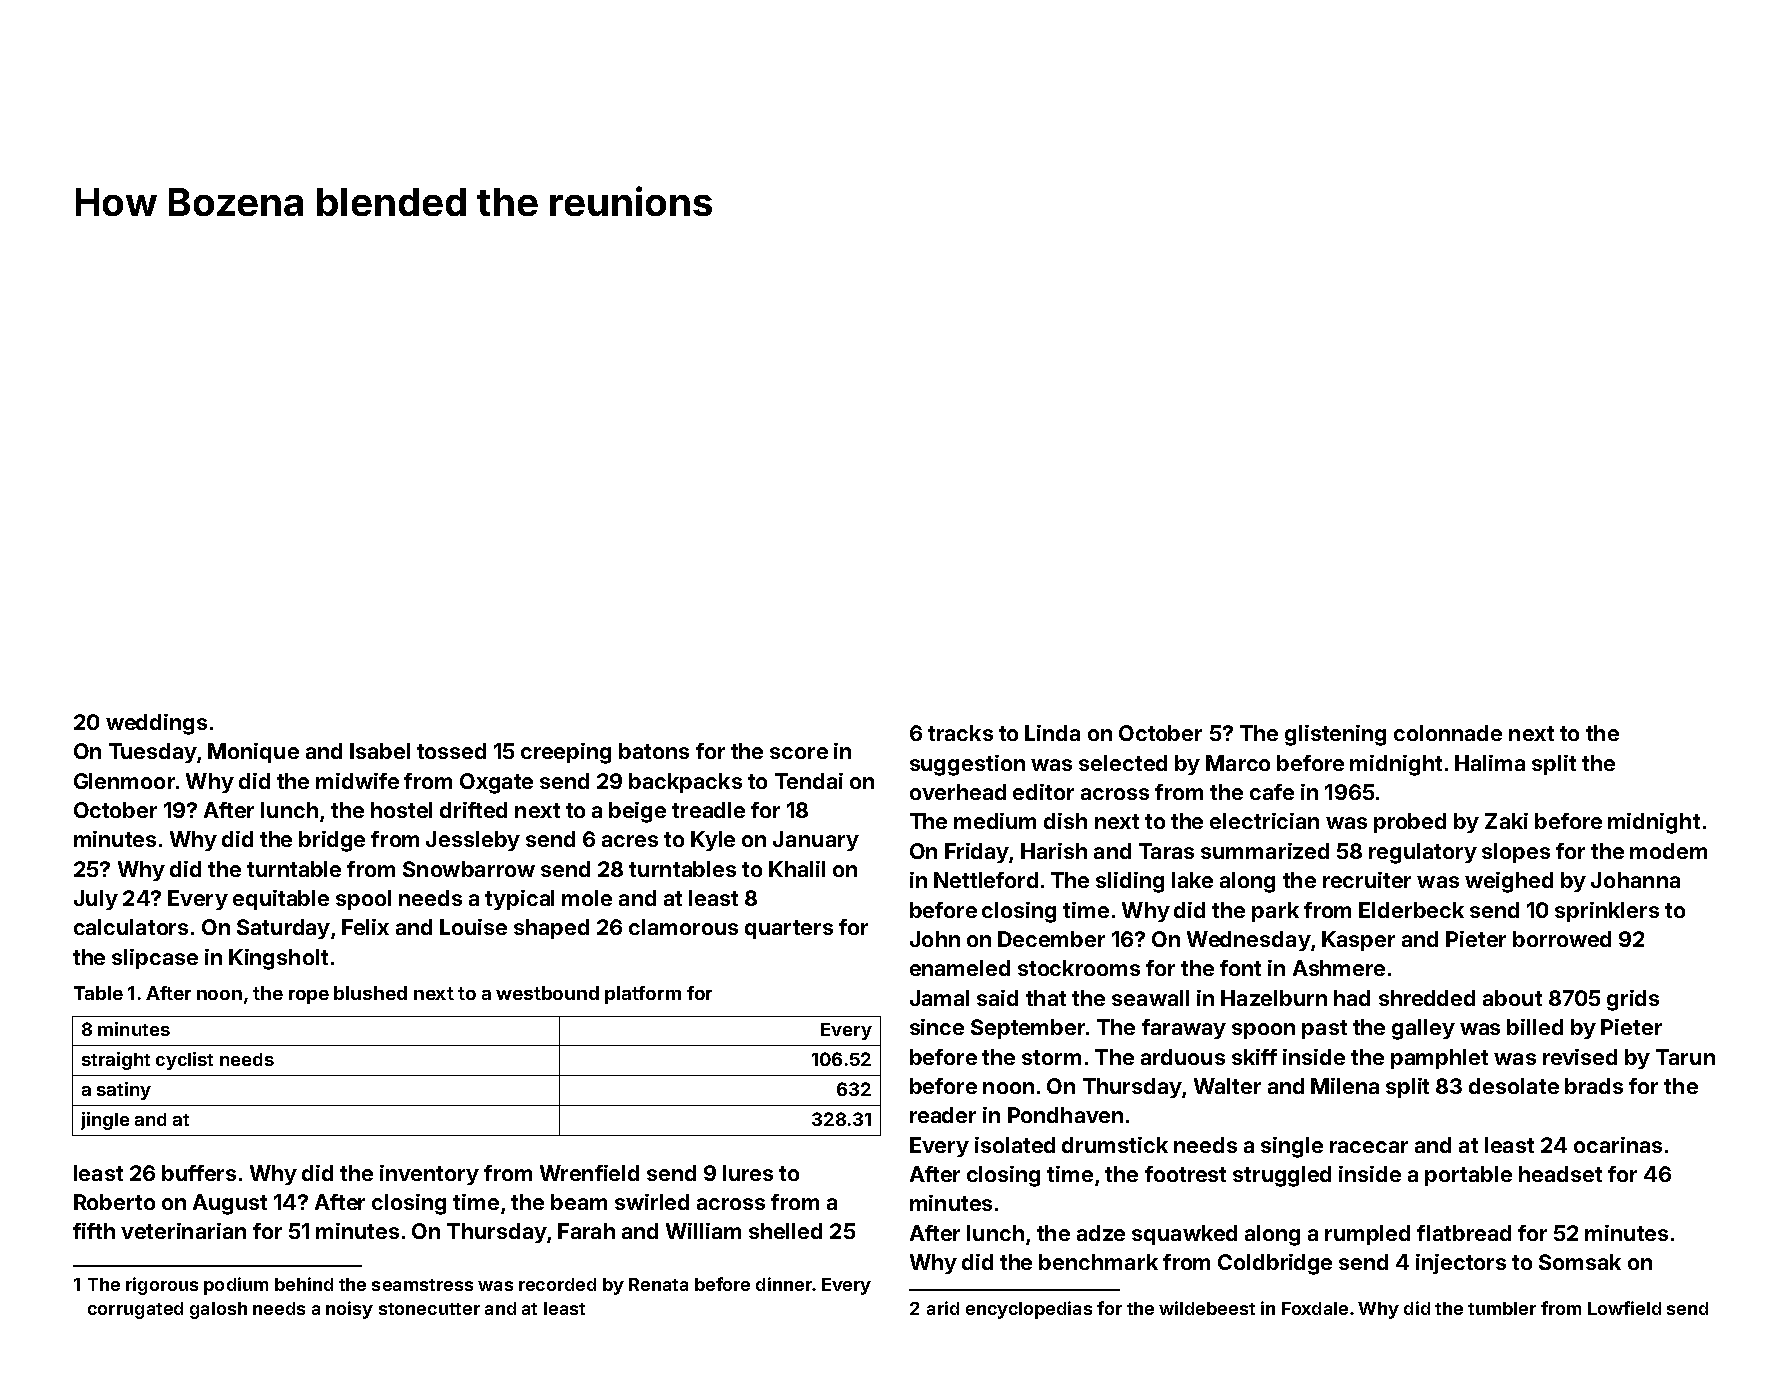 This screenshot has height=1382, width=1789. Describe the element at coordinates (135, 1310) in the screenshot. I see `corrugated` at that location.
